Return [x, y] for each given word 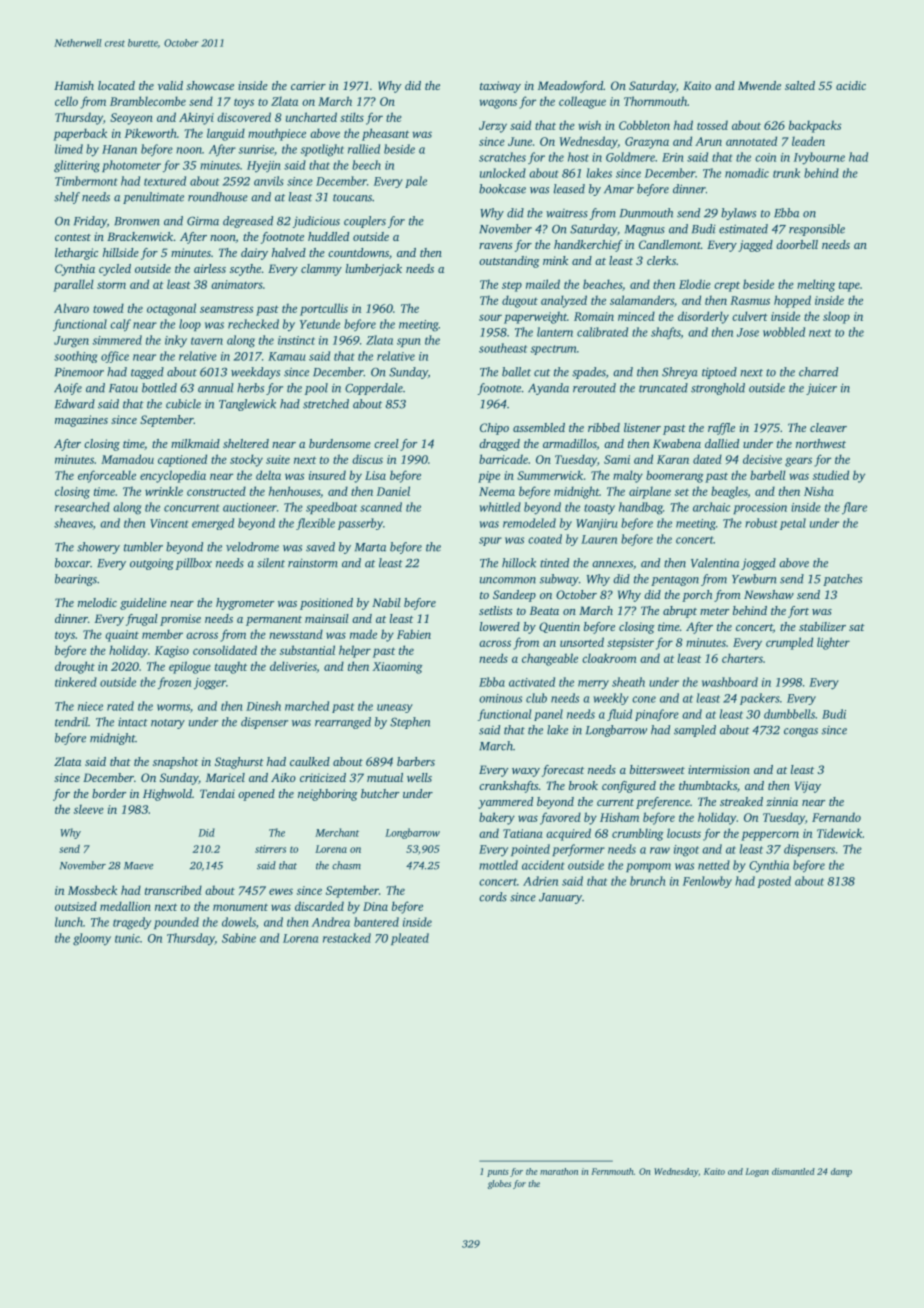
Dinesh [263, 706]
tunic [127, 938]
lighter [833, 643]
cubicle [183, 404]
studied [831, 475]
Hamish [74, 85]
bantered [376, 922]
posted [774, 882]
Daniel [393, 491]
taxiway [500, 87]
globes [499, 1184]
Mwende [759, 85]
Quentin [559, 627]
